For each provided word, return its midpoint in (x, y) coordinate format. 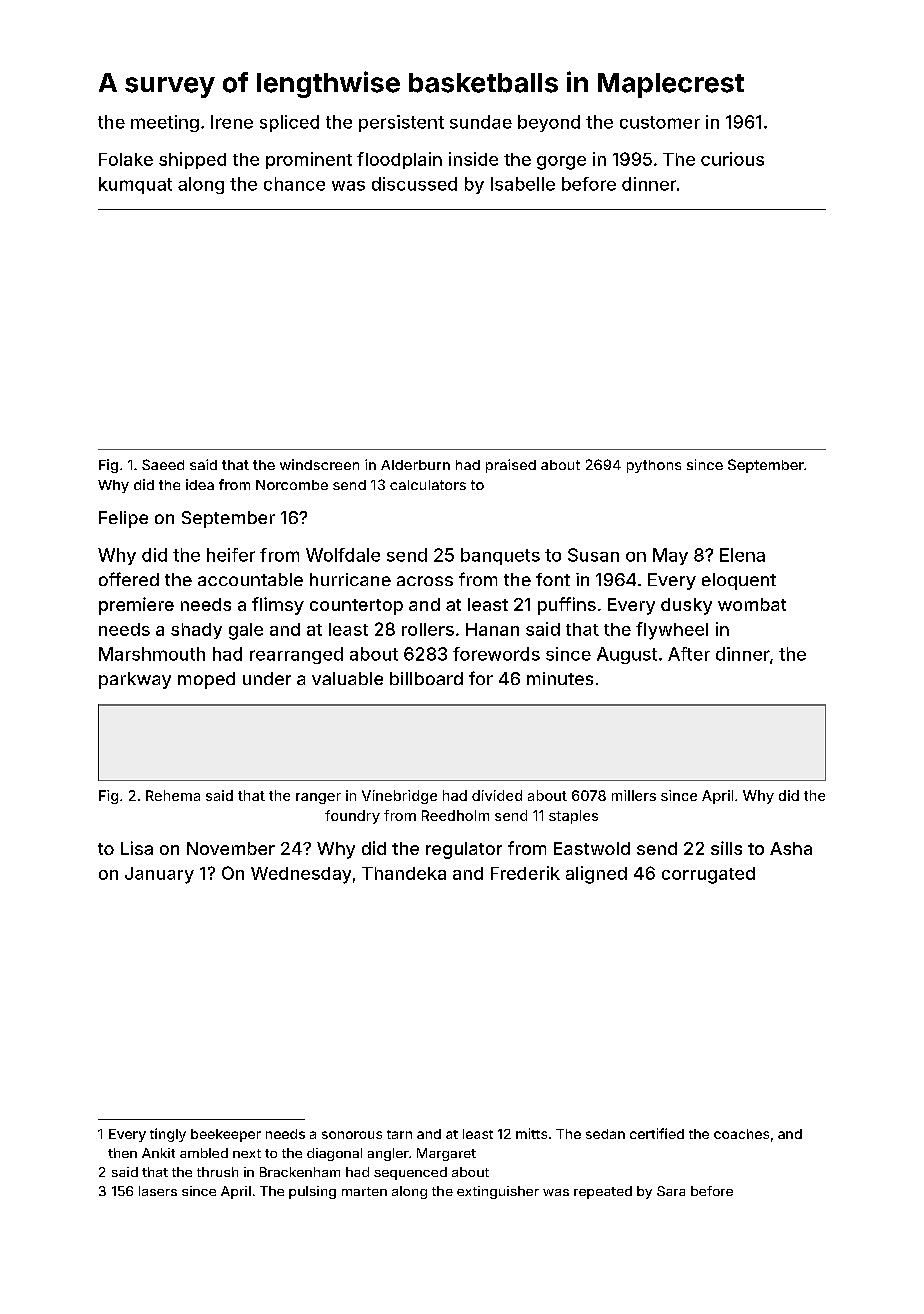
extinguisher (498, 1192)
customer (660, 122)
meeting (165, 123)
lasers (158, 1191)
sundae (481, 122)
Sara (671, 1191)
